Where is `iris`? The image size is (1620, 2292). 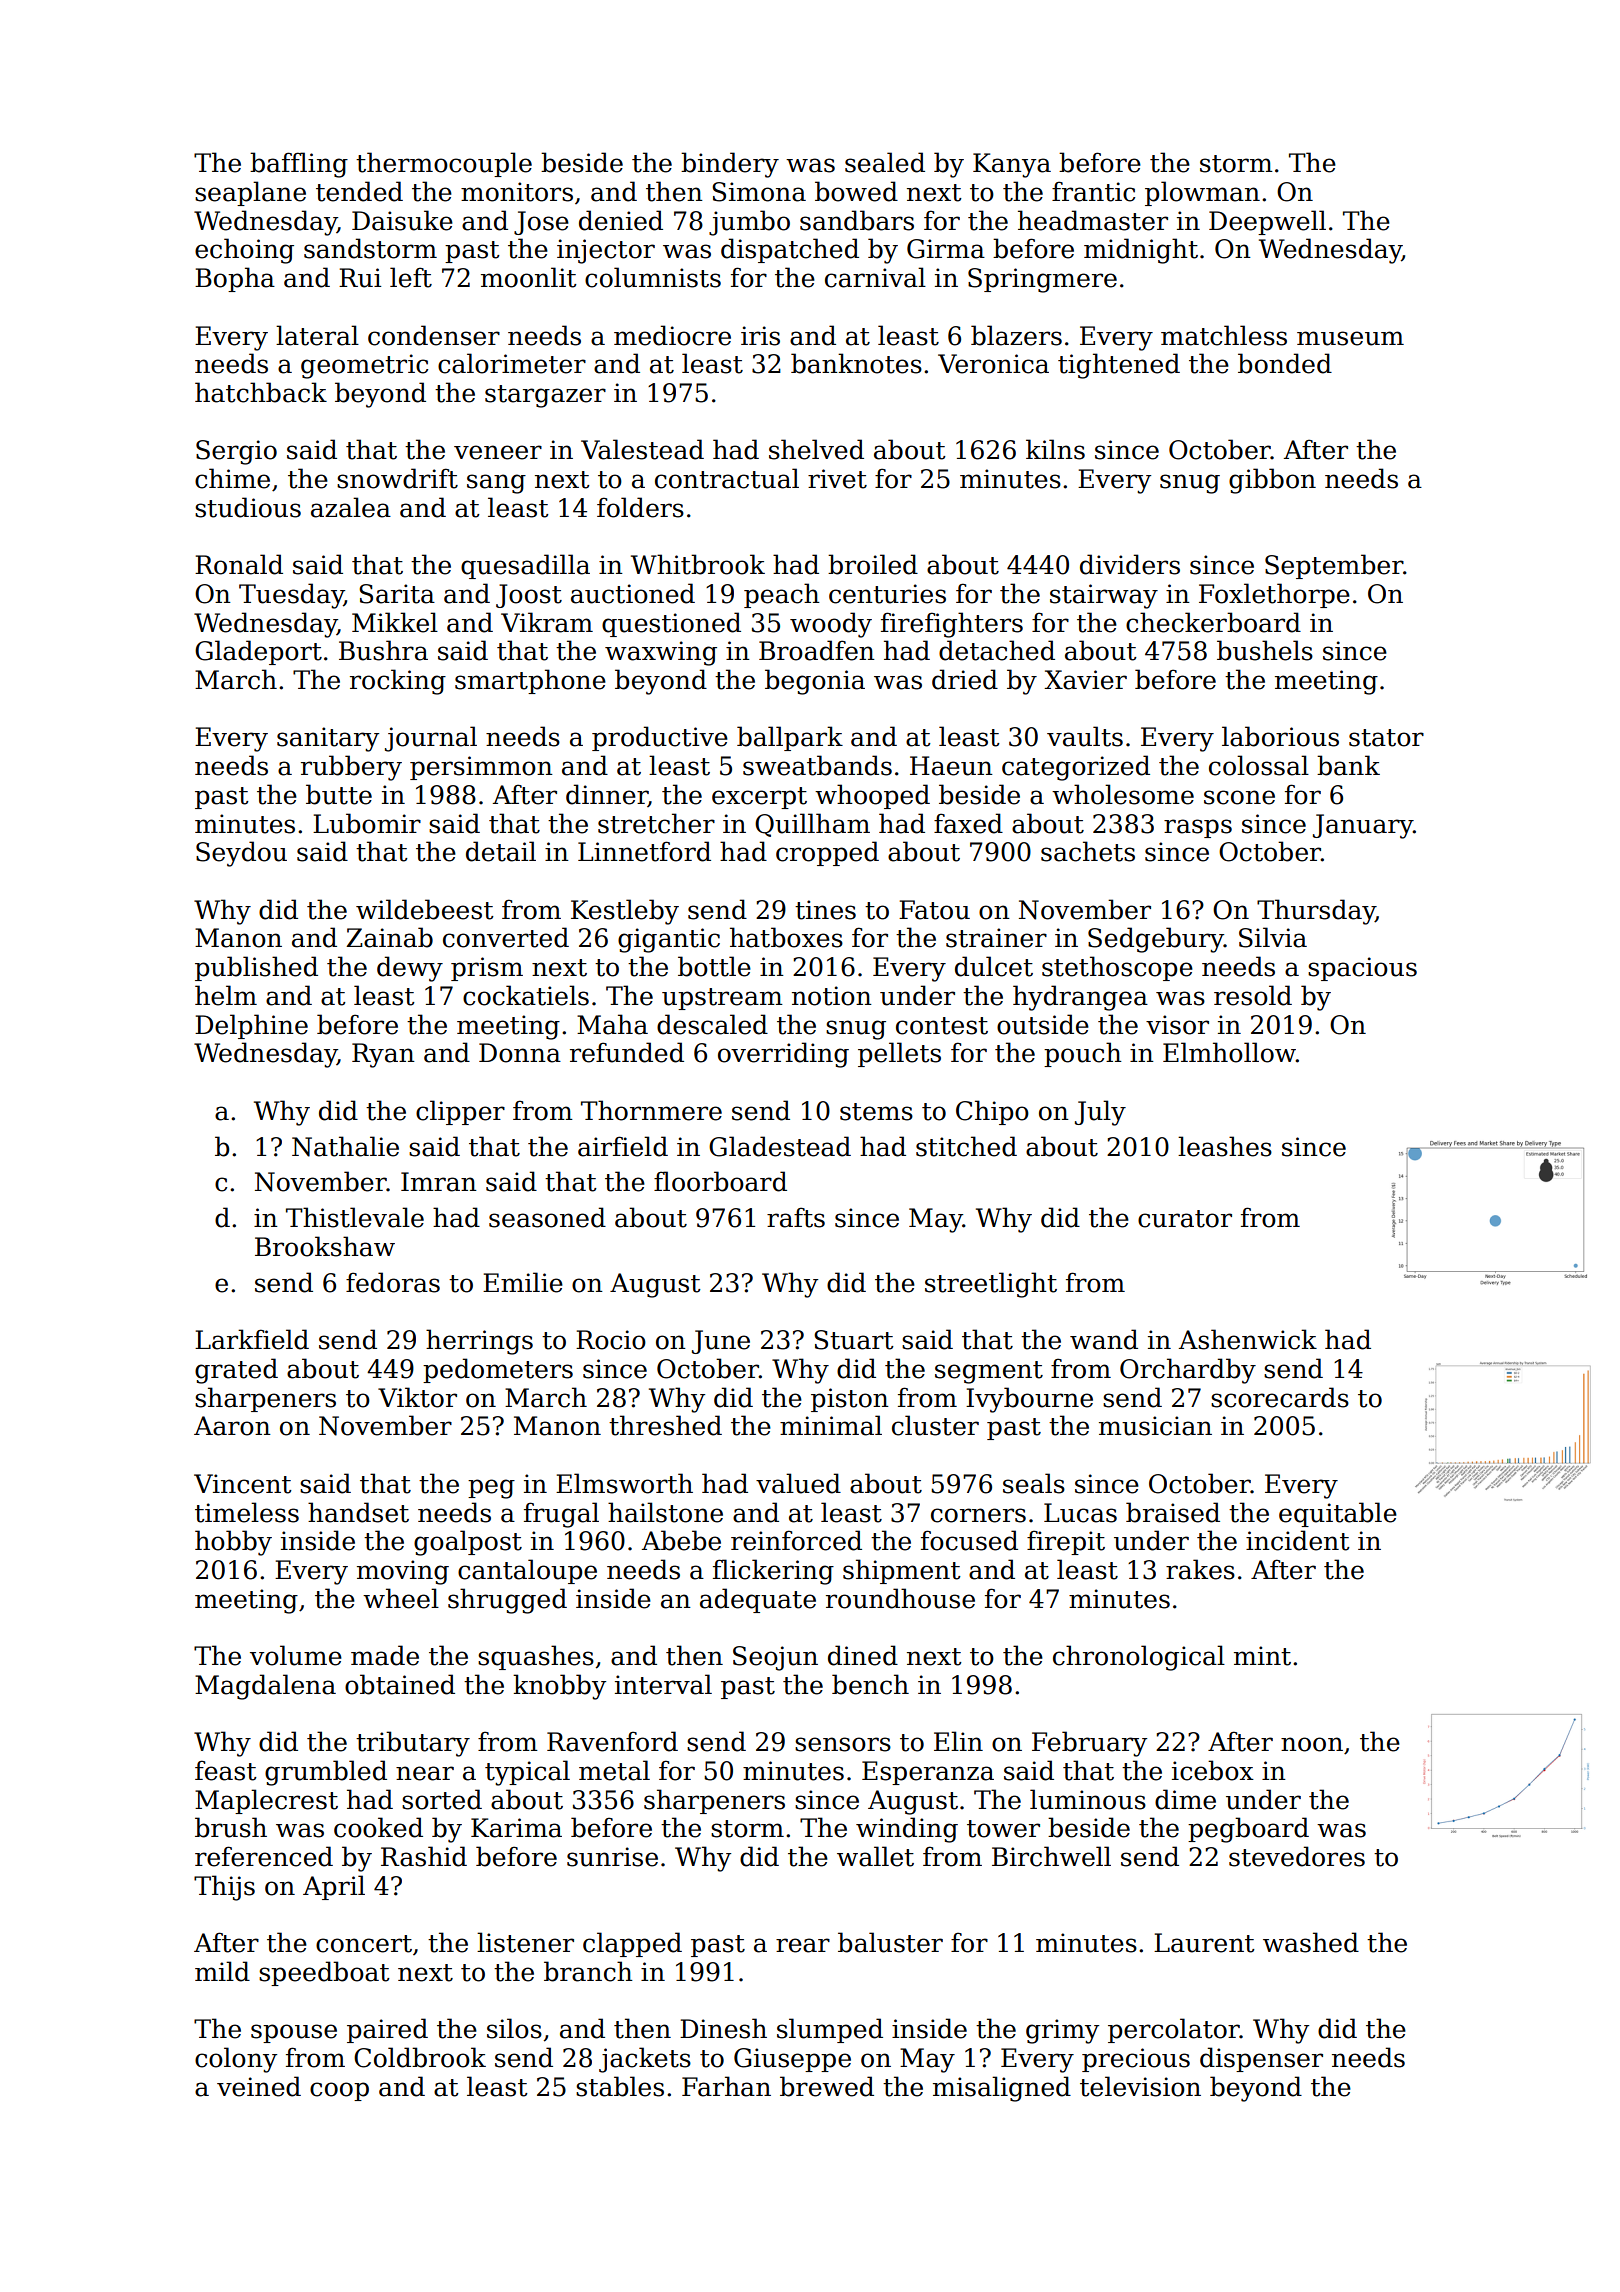 iris is located at coordinates (760, 336).
